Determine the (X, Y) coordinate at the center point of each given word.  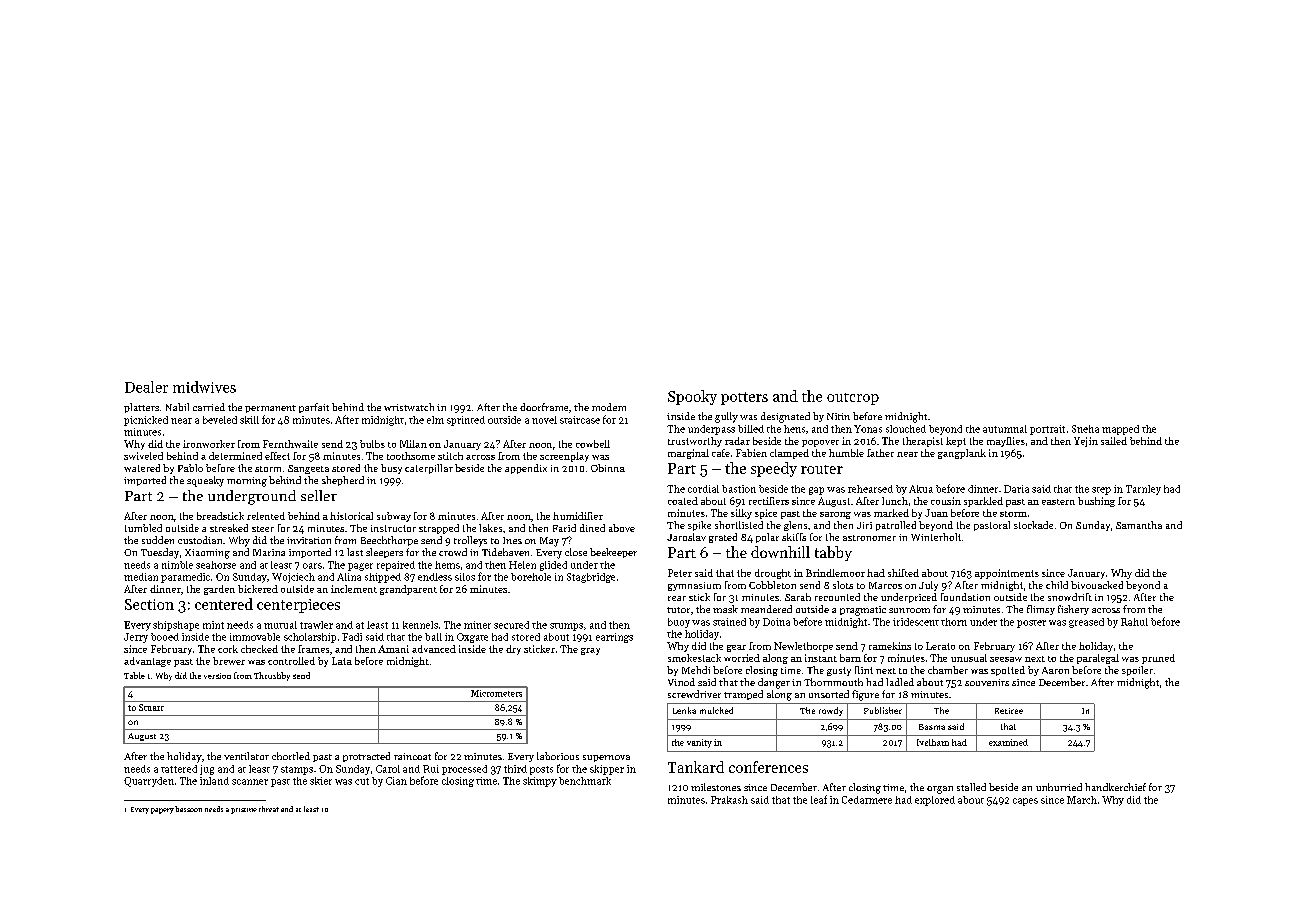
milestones (716, 787)
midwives (204, 387)
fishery (1073, 610)
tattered (179, 769)
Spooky (692, 397)
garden (219, 590)
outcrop (853, 399)
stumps (566, 627)
